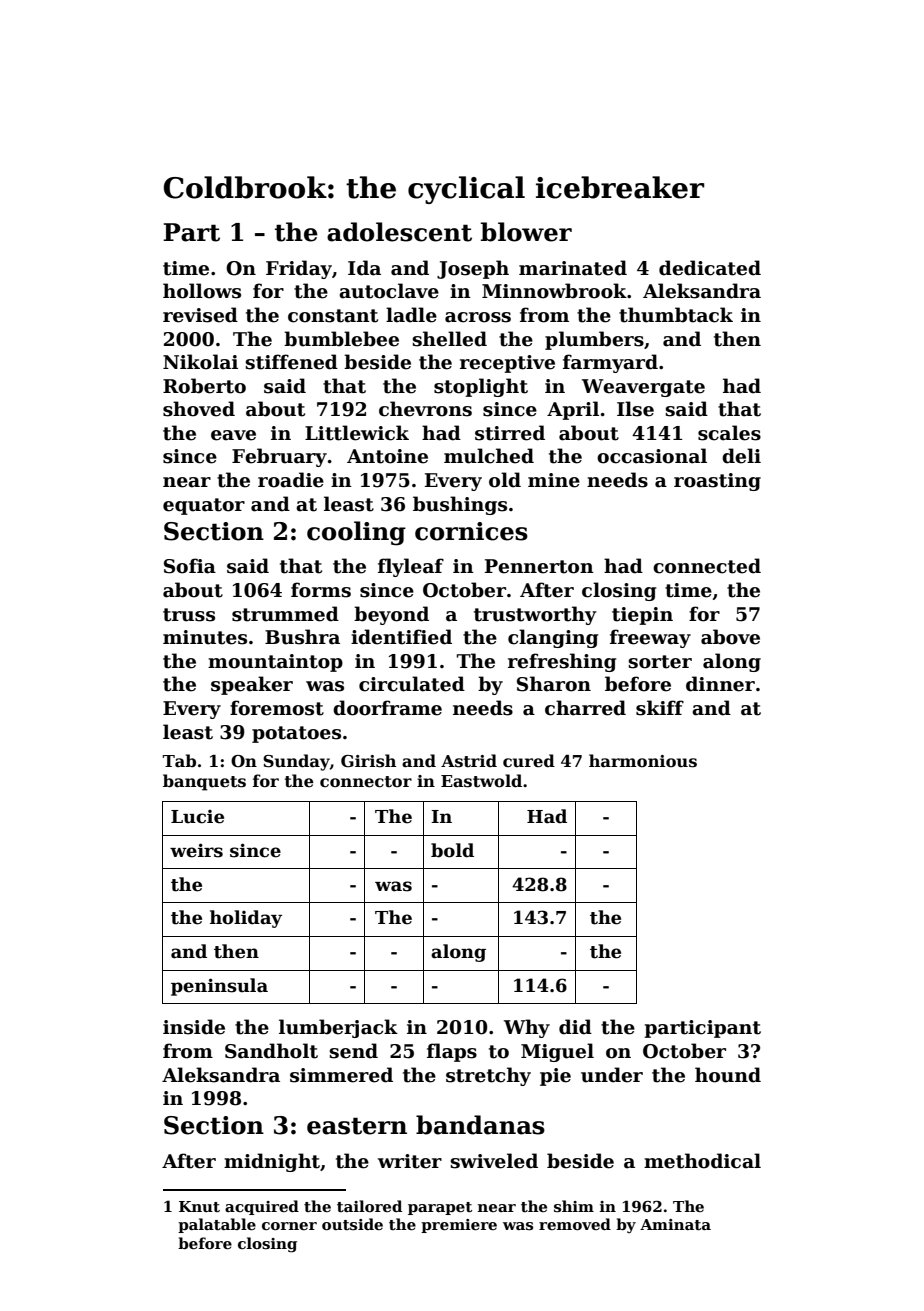 This document has height=1311, width=924. Describe the element at coordinates (452, 1052) in the document. I see `flaps` at that location.
